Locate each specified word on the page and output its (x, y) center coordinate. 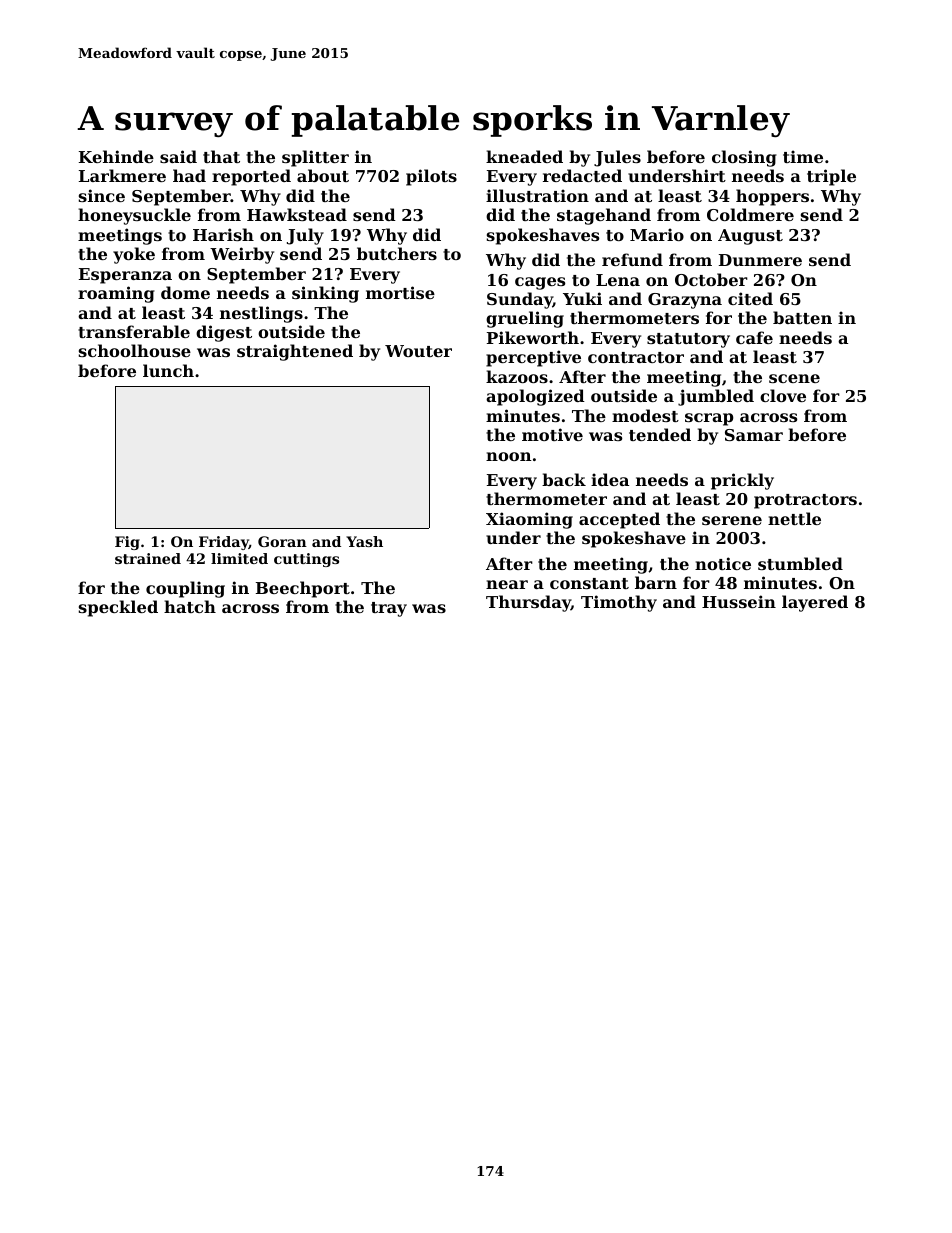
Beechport (303, 589)
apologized (535, 397)
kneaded (524, 156)
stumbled (800, 563)
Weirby (242, 255)
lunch (168, 370)
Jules (617, 158)
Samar (754, 435)
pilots (431, 177)
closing (744, 158)
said (178, 156)
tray (389, 609)
